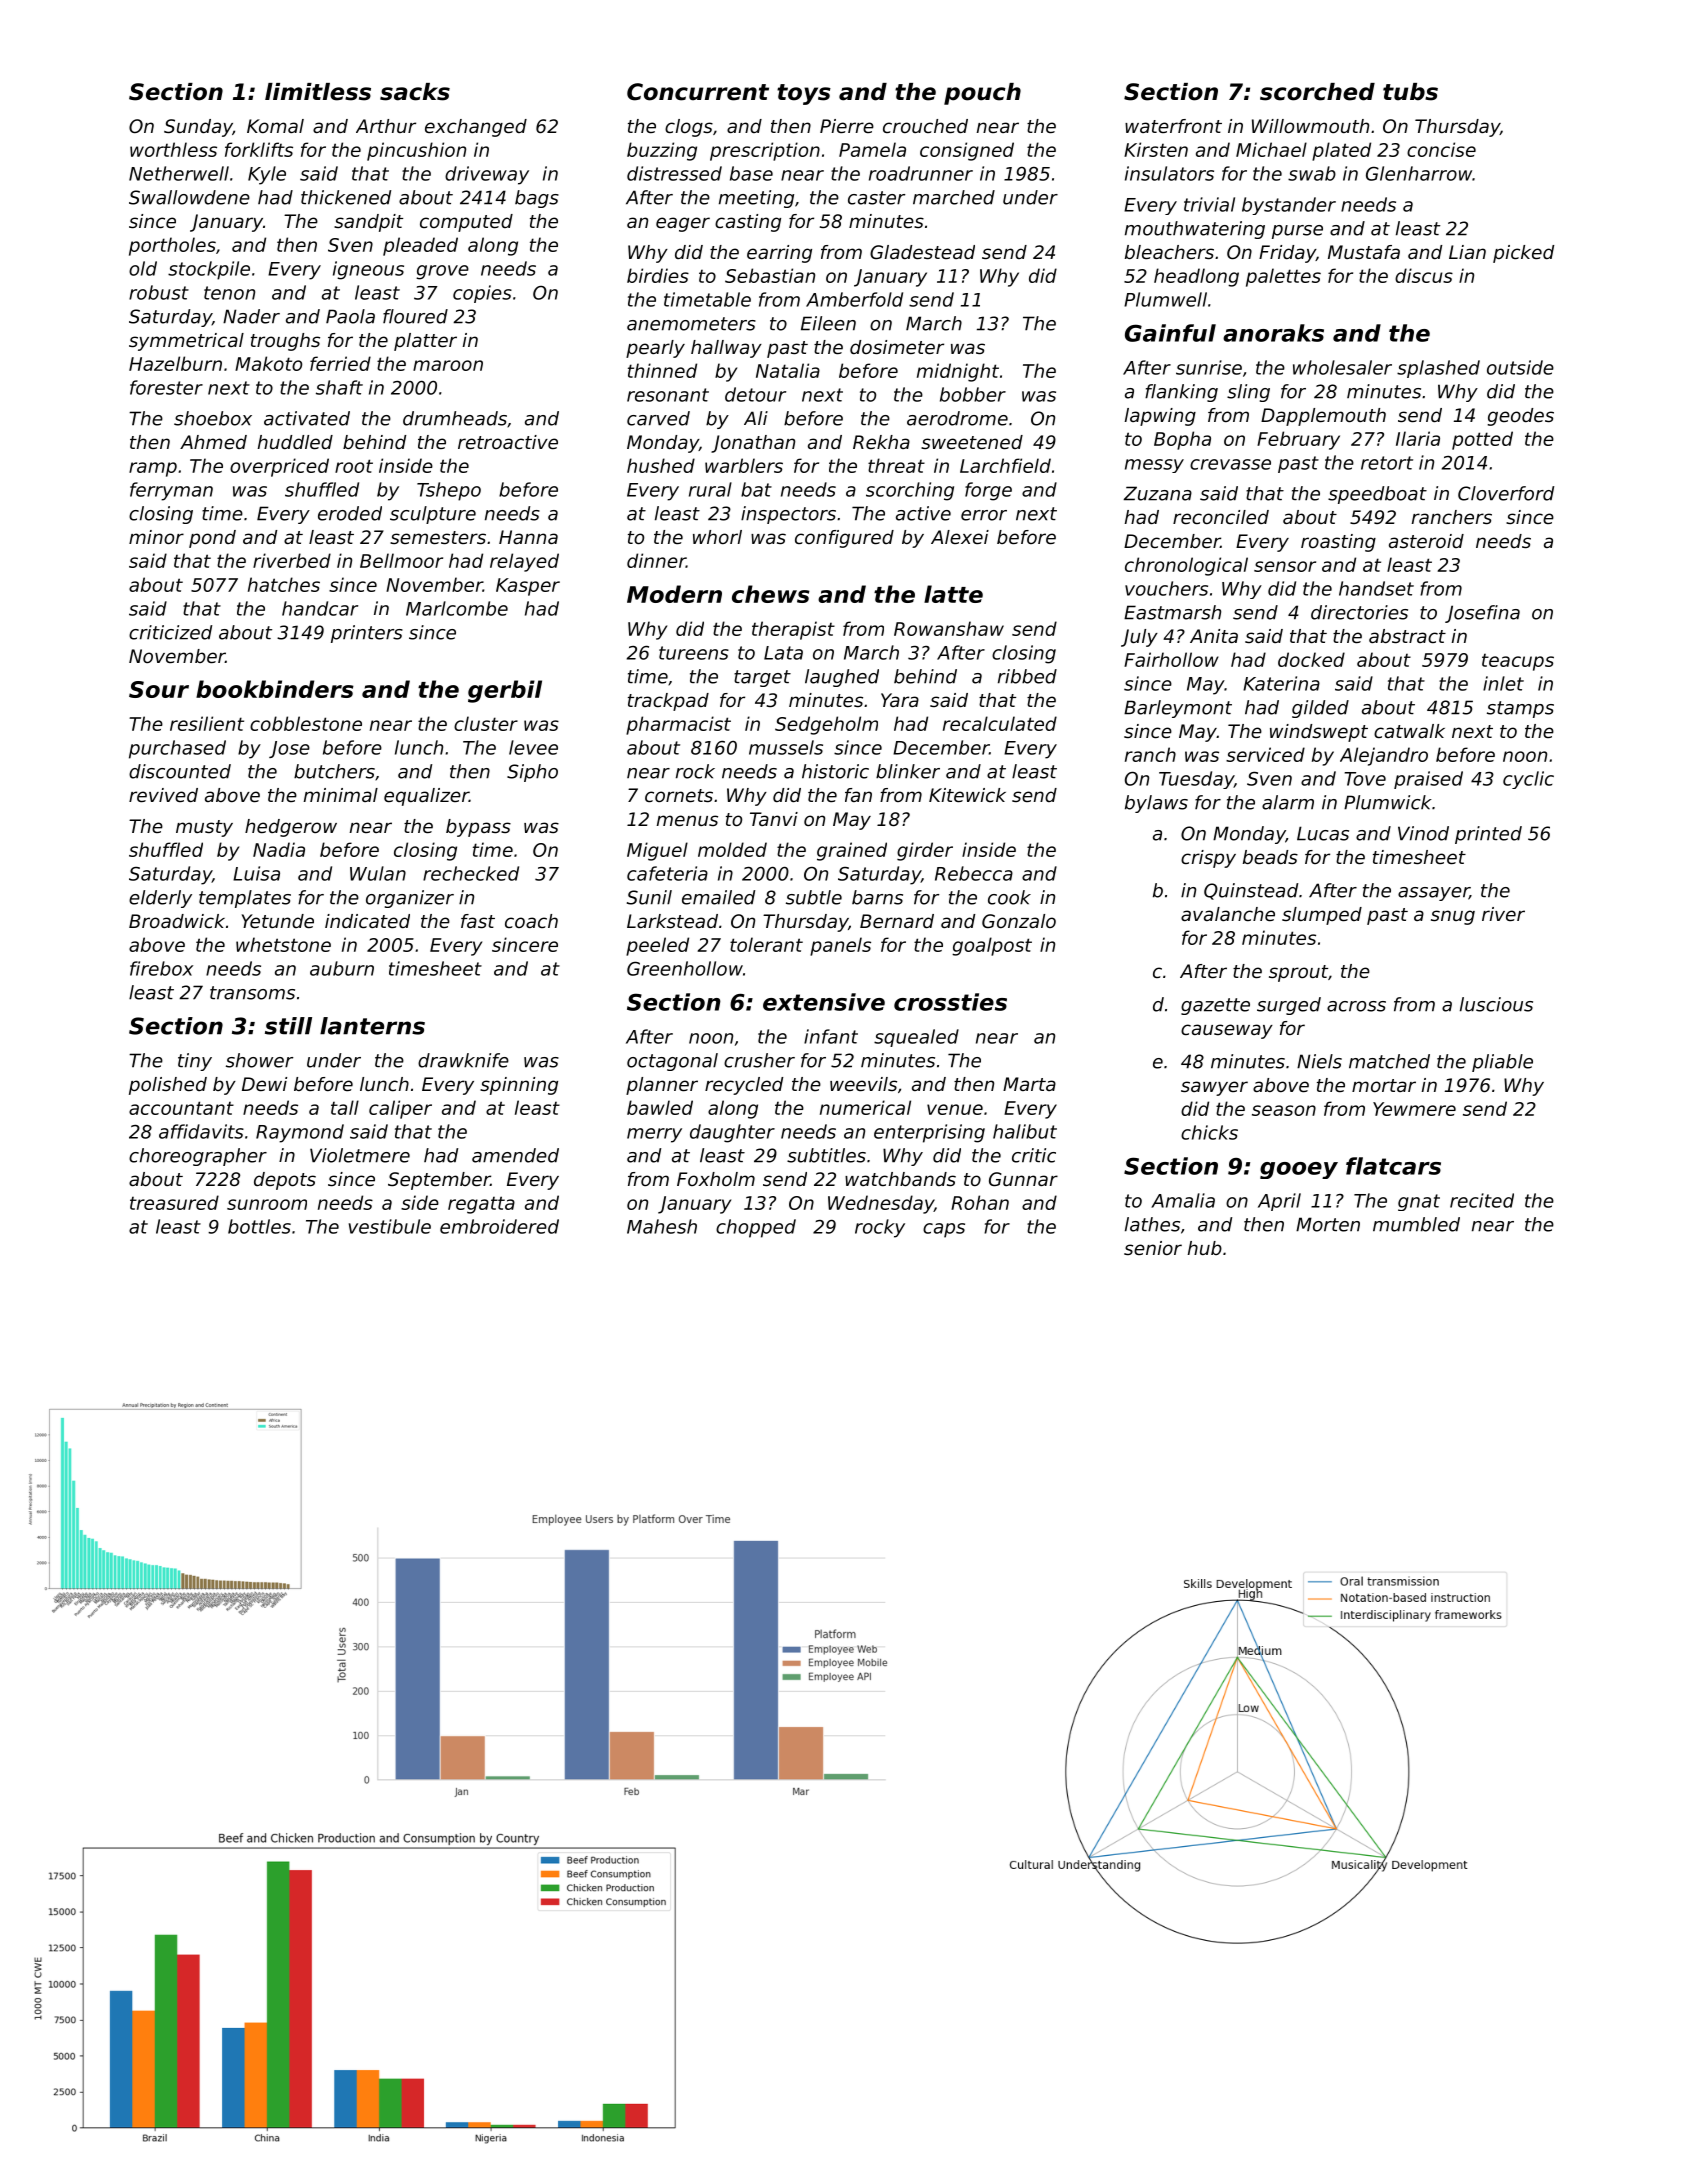  I want to click on wholesaler, so click(1342, 367).
